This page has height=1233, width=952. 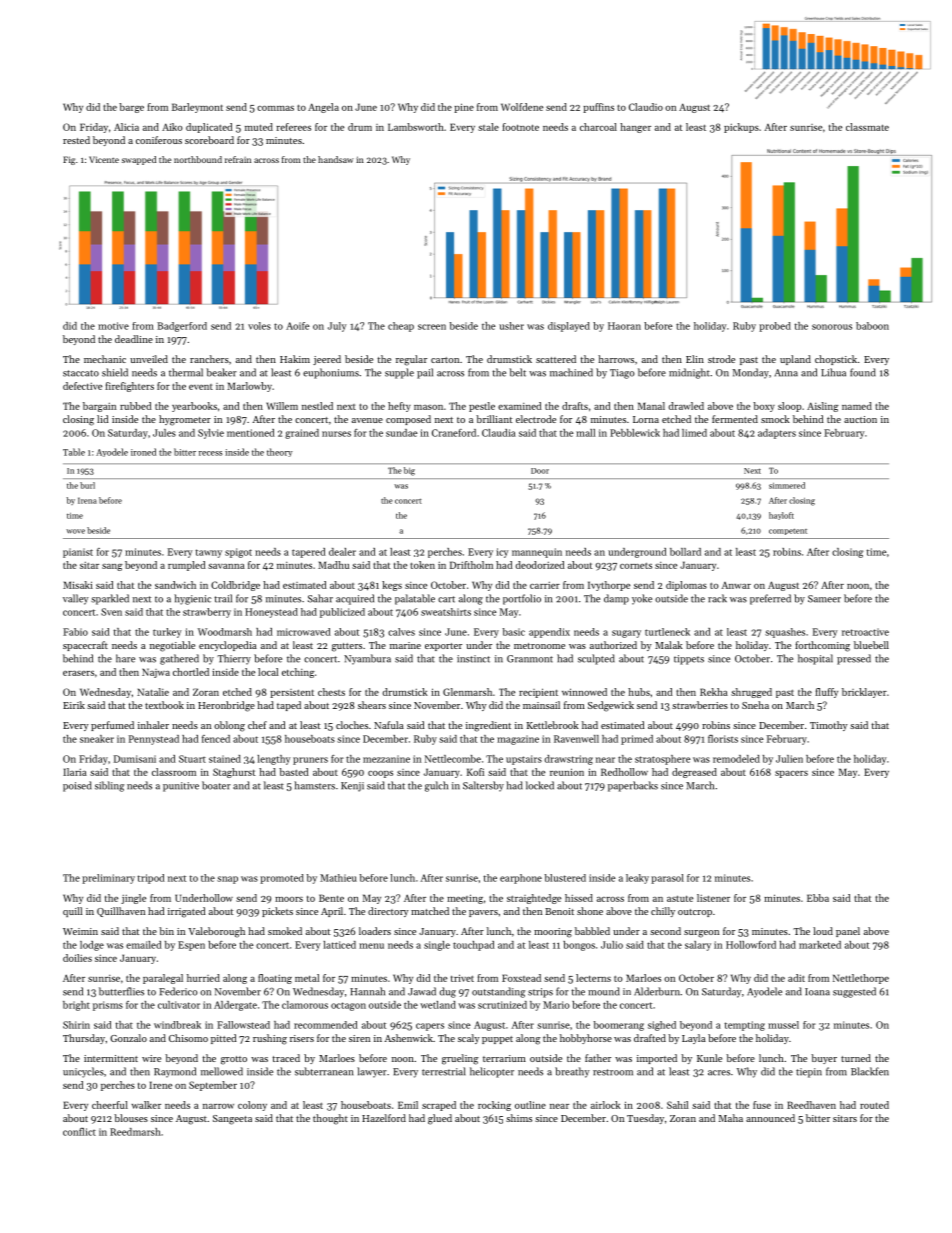 What do you see at coordinates (818, 898) in the page?
I see `Ebba` at bounding box center [818, 898].
